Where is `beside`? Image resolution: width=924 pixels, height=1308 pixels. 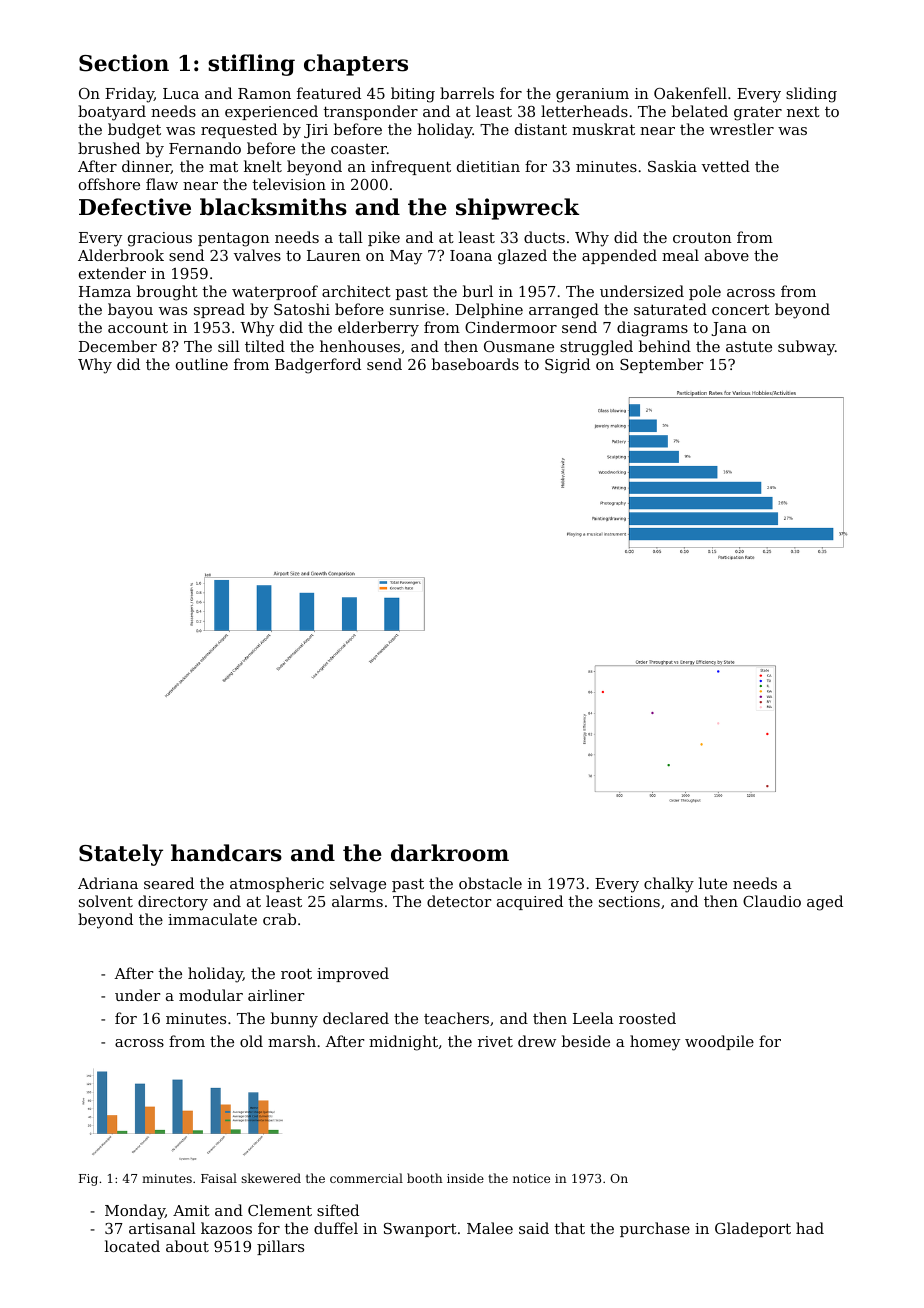 beside is located at coordinates (586, 1041).
